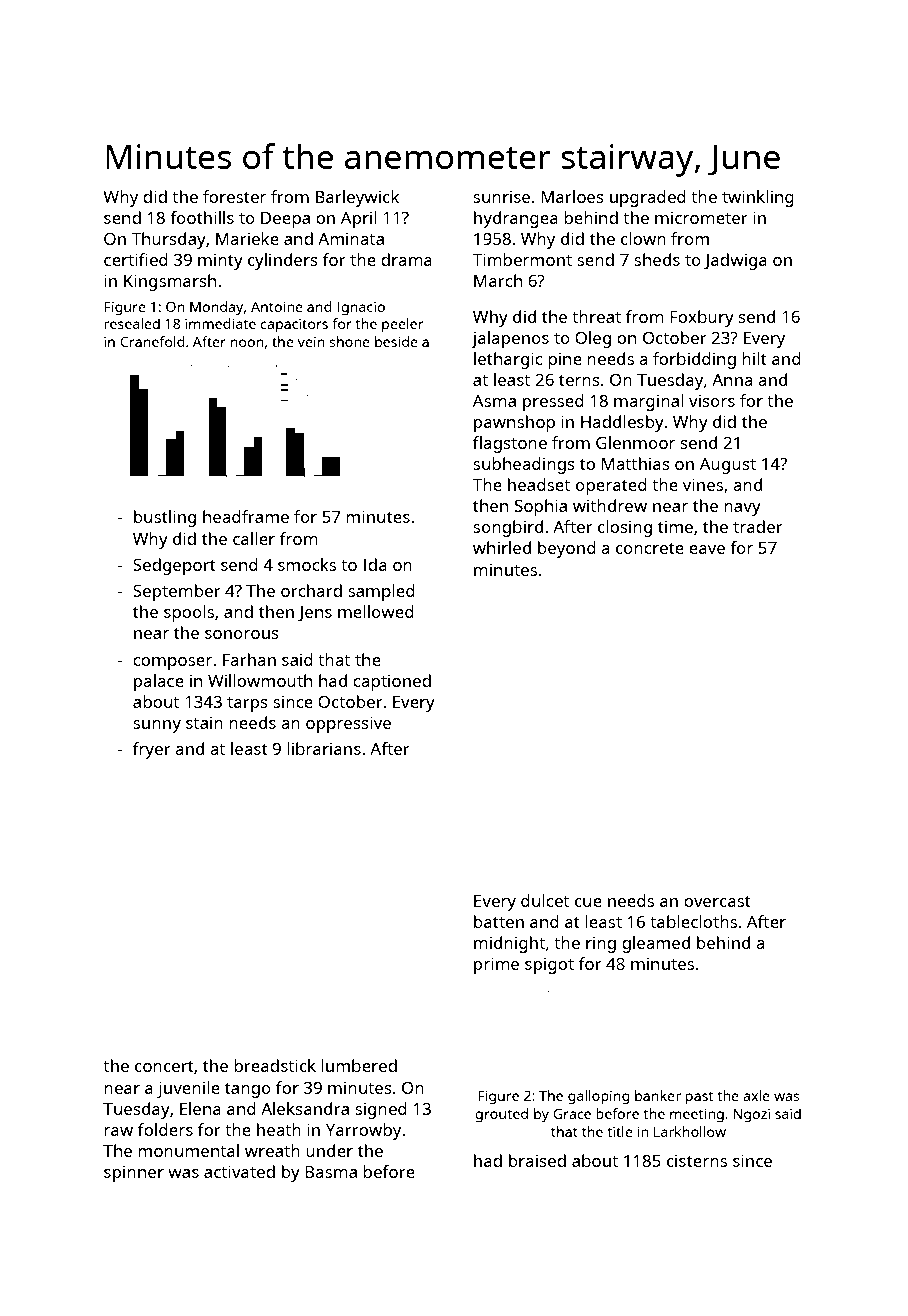 Image resolution: width=908 pixels, height=1316 pixels. Describe the element at coordinates (246, 516) in the screenshot. I see `headframe` at that location.
